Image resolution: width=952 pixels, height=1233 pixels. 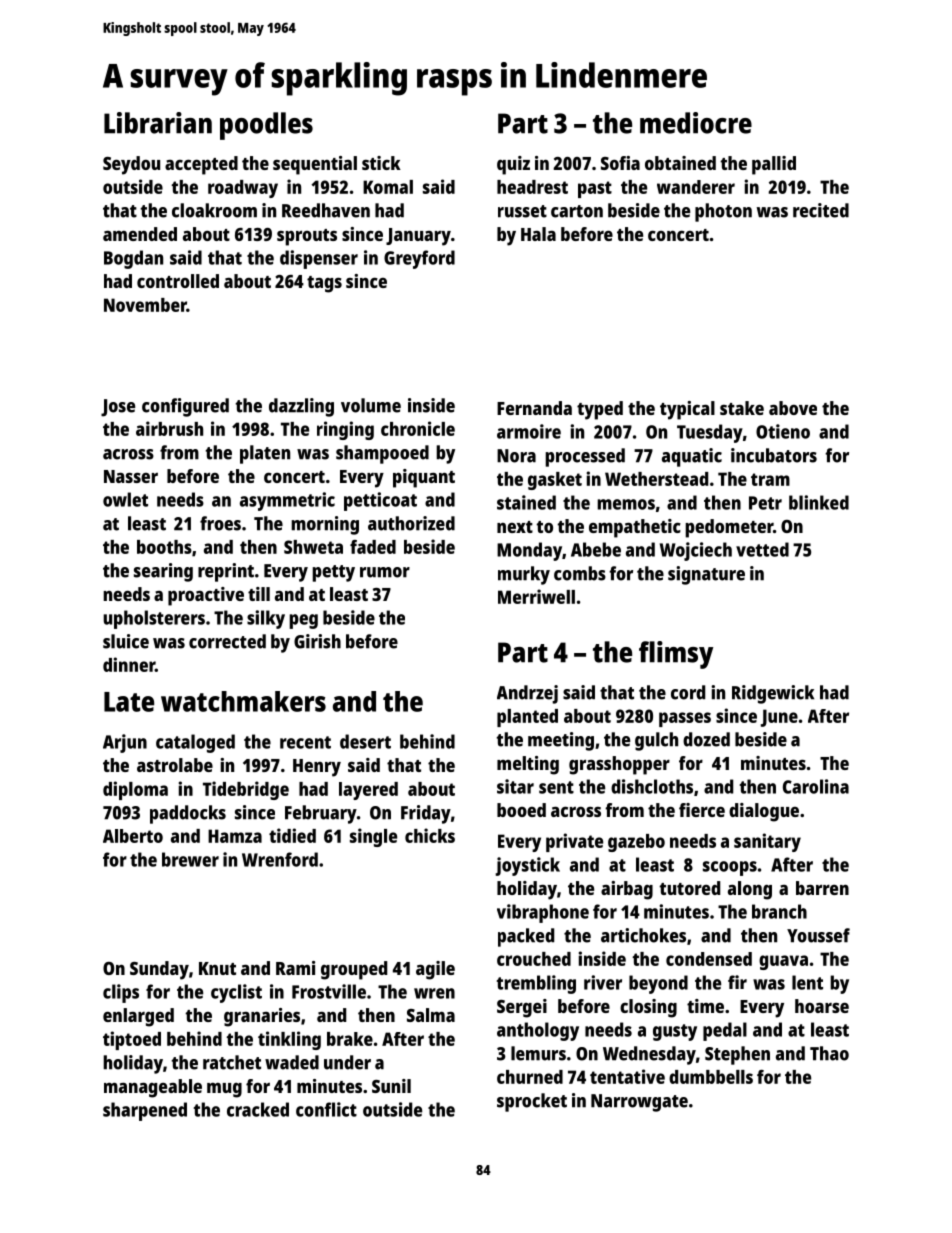 What do you see at coordinates (762, 549) in the screenshot?
I see `vetted` at bounding box center [762, 549].
